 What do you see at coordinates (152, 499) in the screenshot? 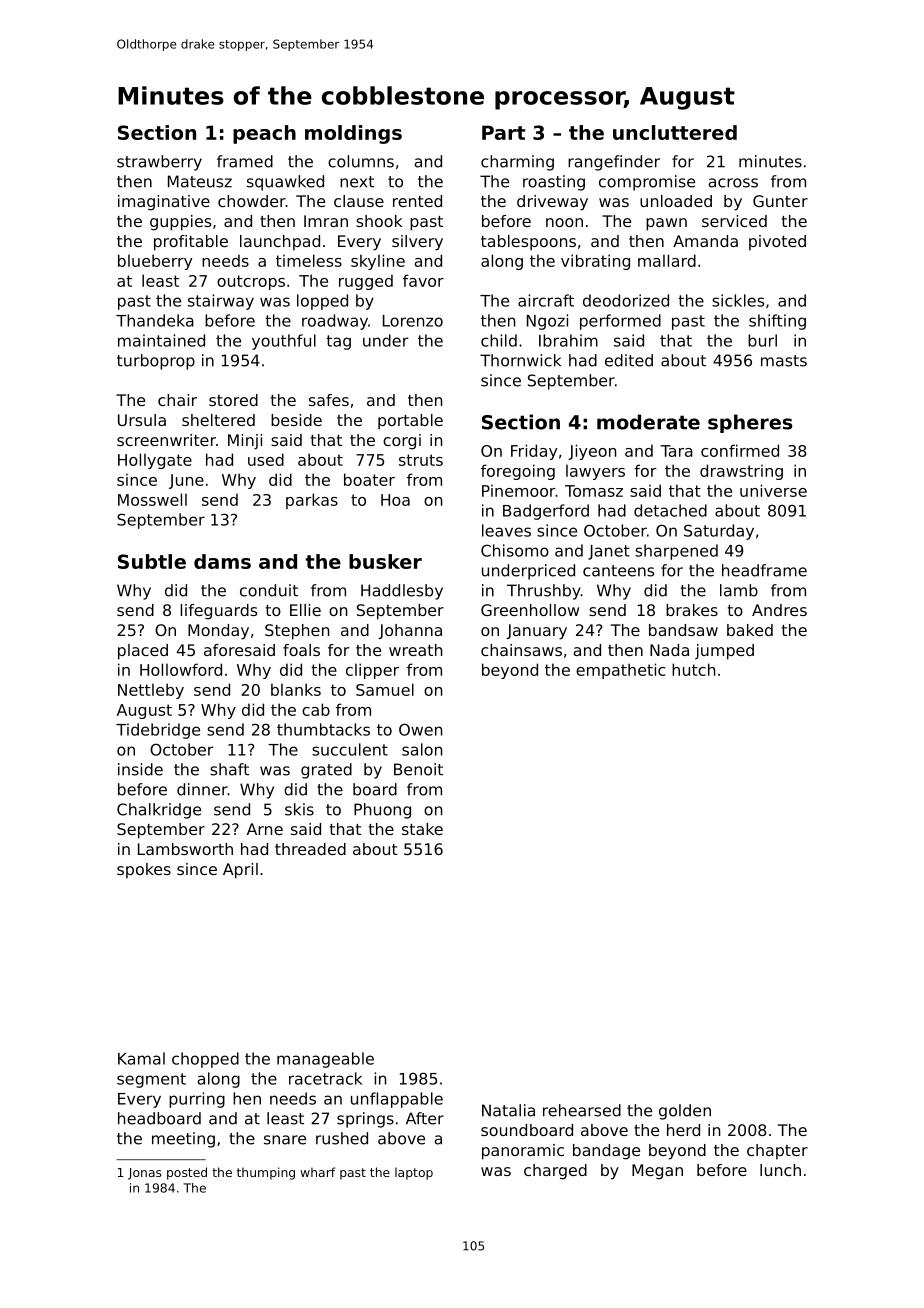
I see `Mosswell` at bounding box center [152, 499].
